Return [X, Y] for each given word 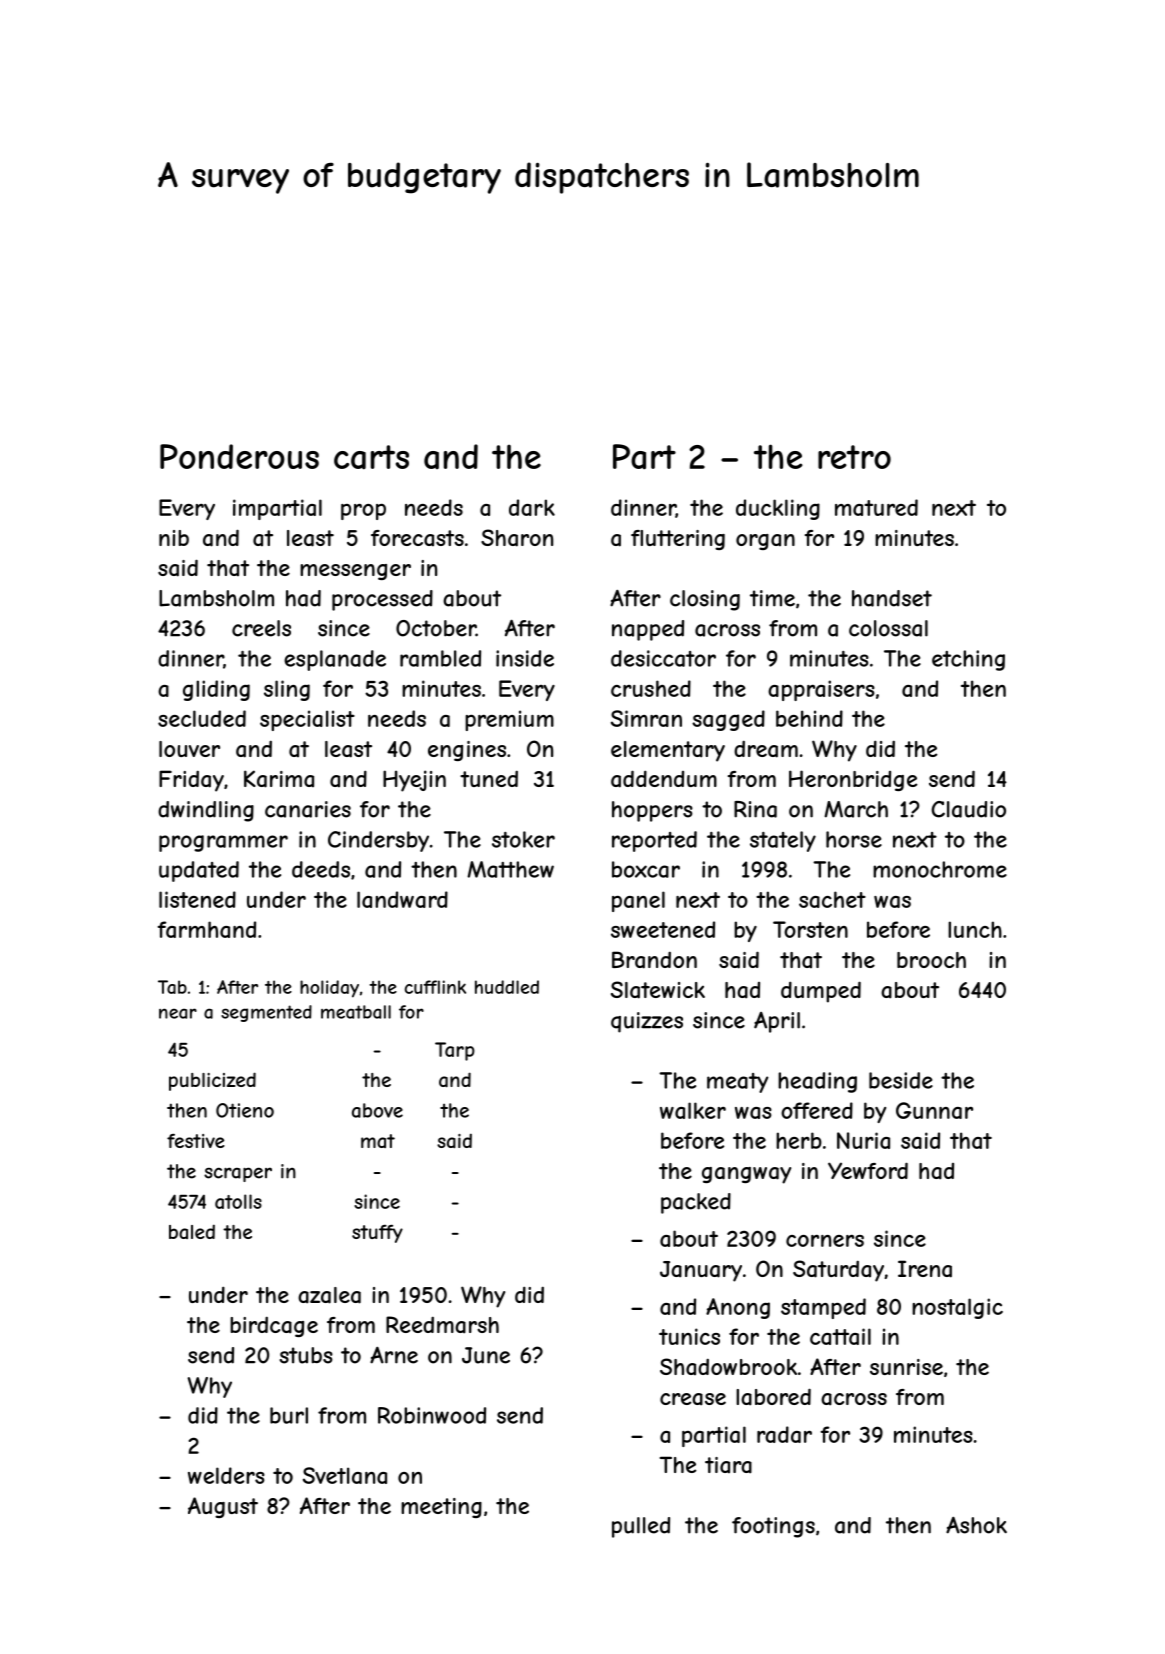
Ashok [976, 1525]
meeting [441, 1508]
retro [854, 457]
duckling [778, 509]
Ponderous [239, 456]
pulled [641, 1527]
